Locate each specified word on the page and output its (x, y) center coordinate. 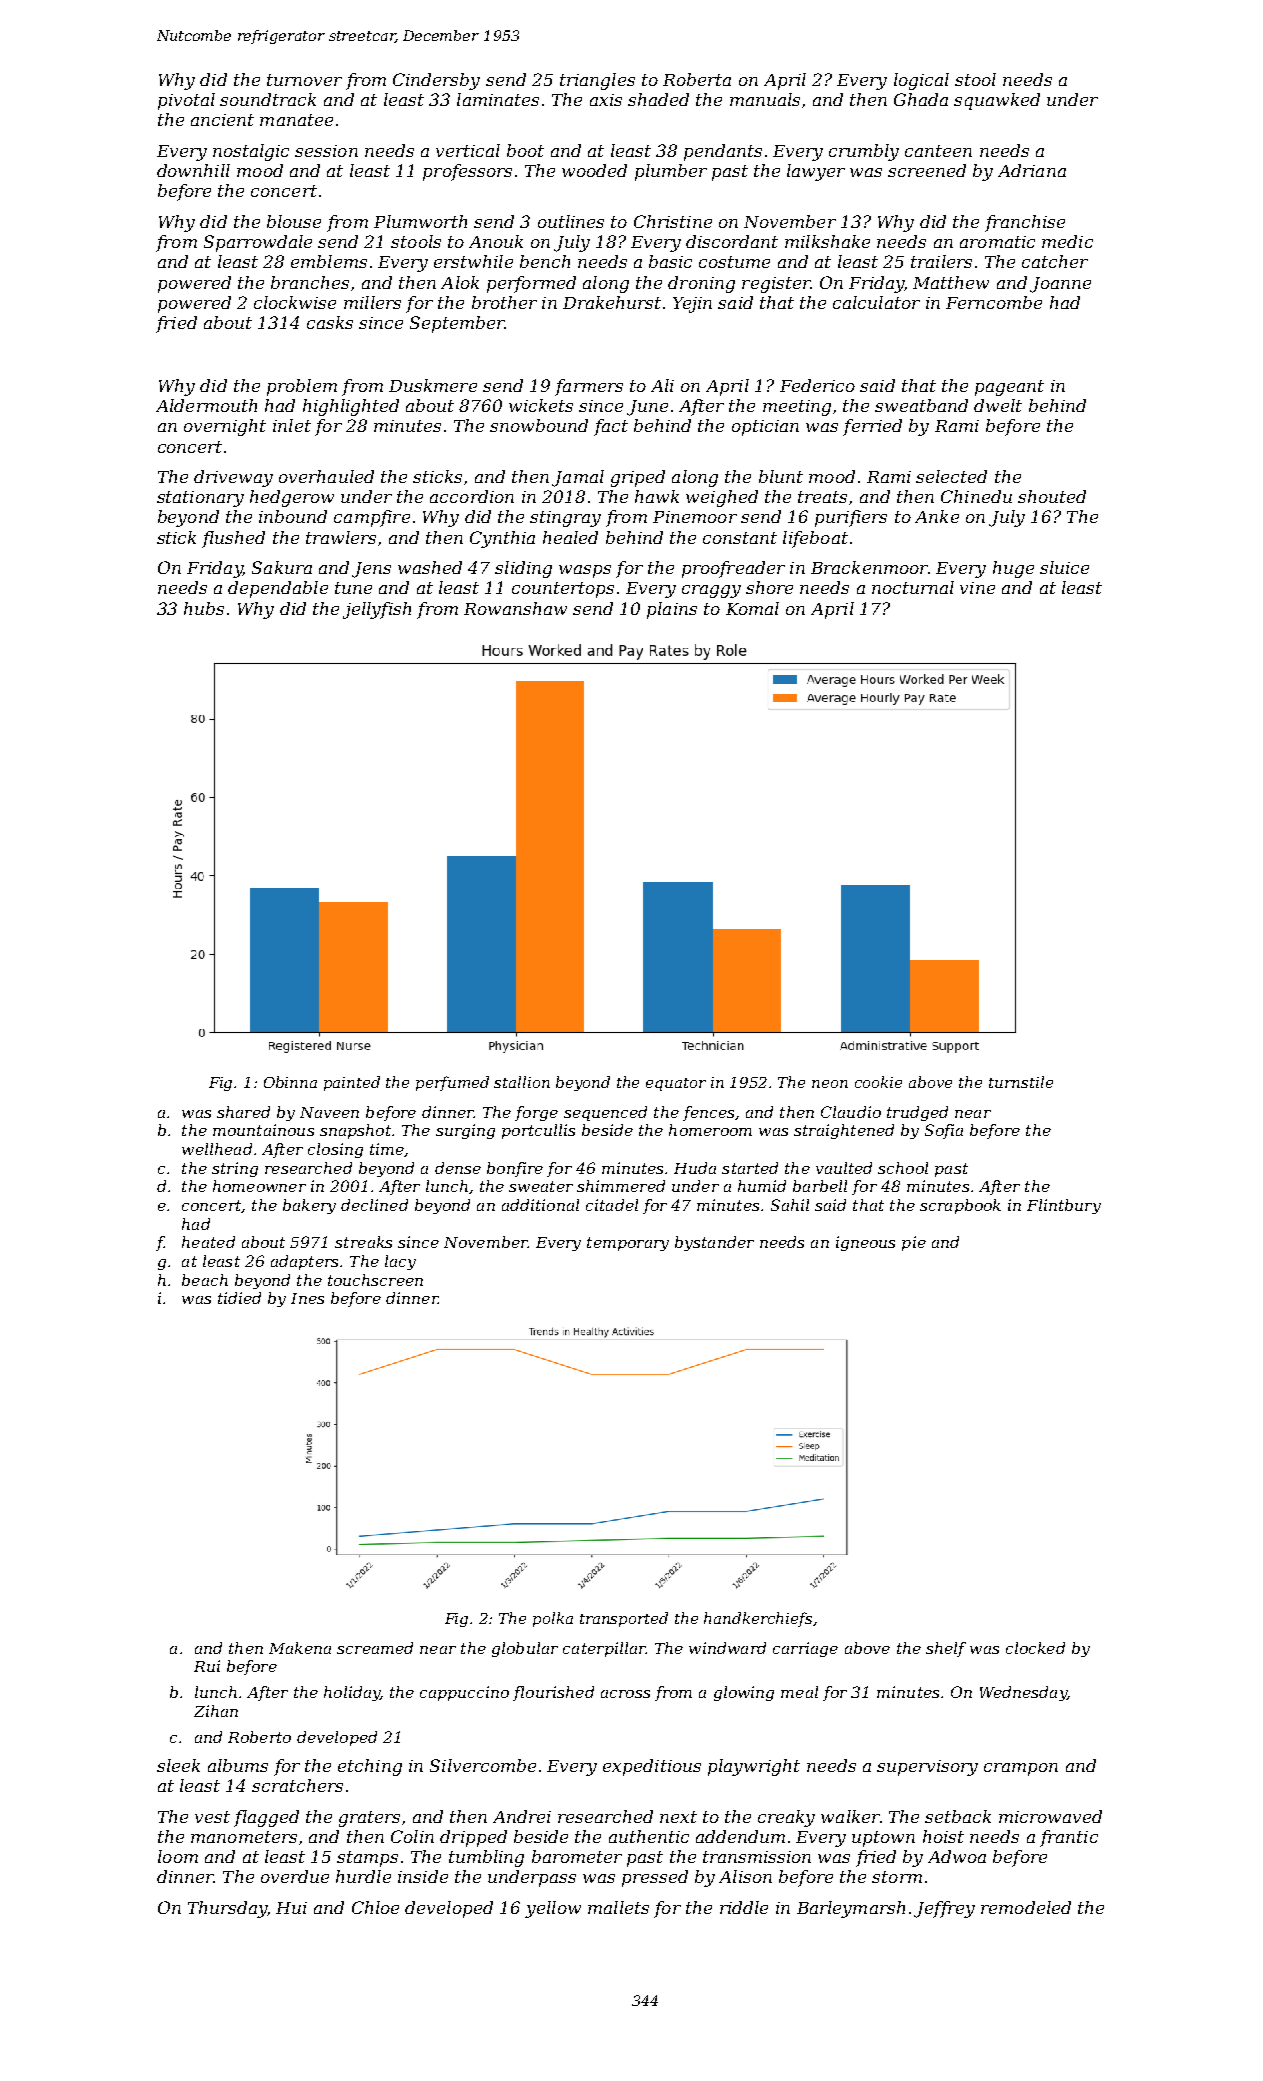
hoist (943, 1836)
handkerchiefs (758, 1619)
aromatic (997, 242)
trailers (941, 261)
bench (545, 261)
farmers (589, 387)
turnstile (1021, 1082)
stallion (522, 1082)
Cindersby (436, 81)
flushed (233, 539)
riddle (744, 1907)
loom (178, 1856)
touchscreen (375, 1280)
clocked (1035, 1648)
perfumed (452, 1083)
